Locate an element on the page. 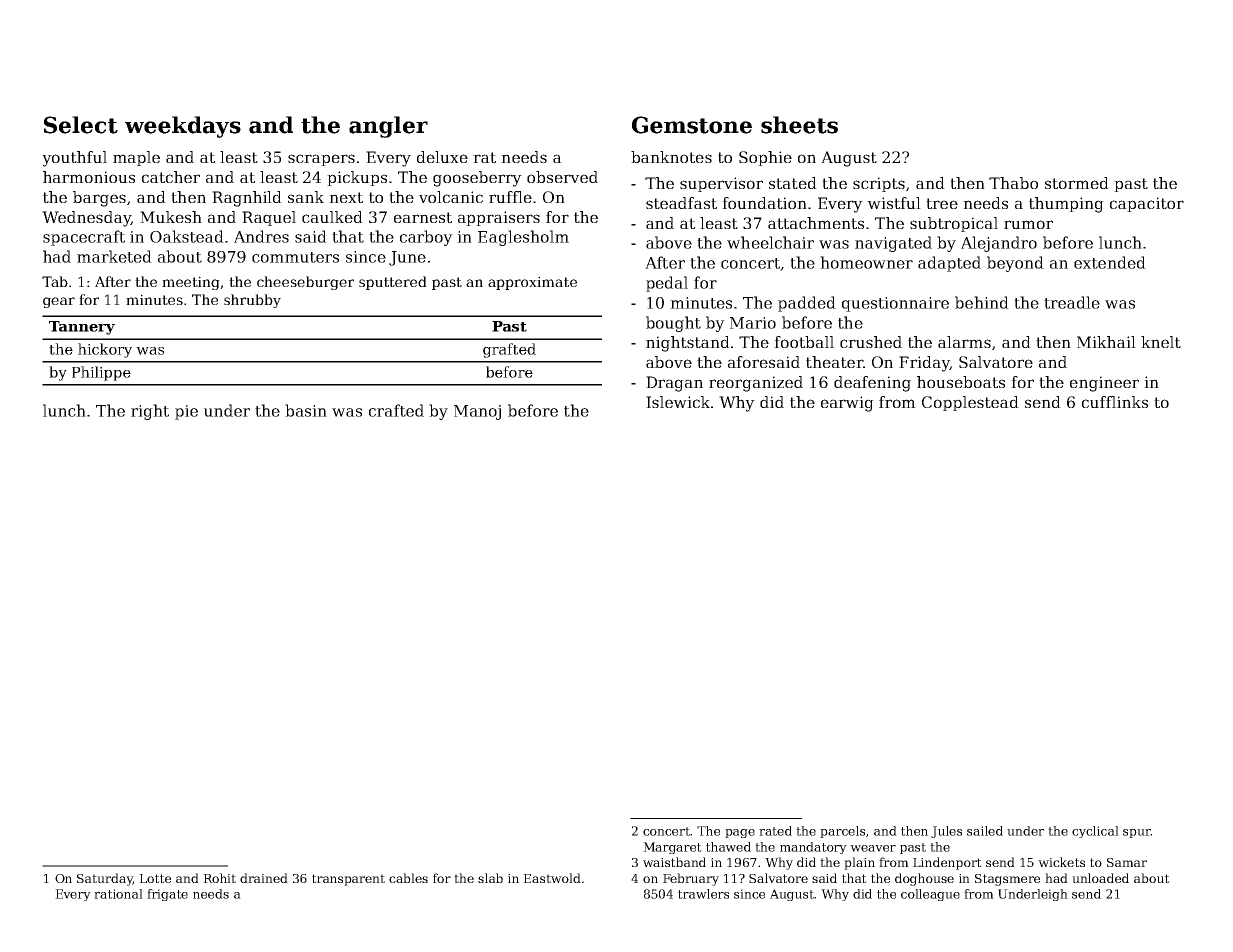  Gemstone is located at coordinates (692, 125).
